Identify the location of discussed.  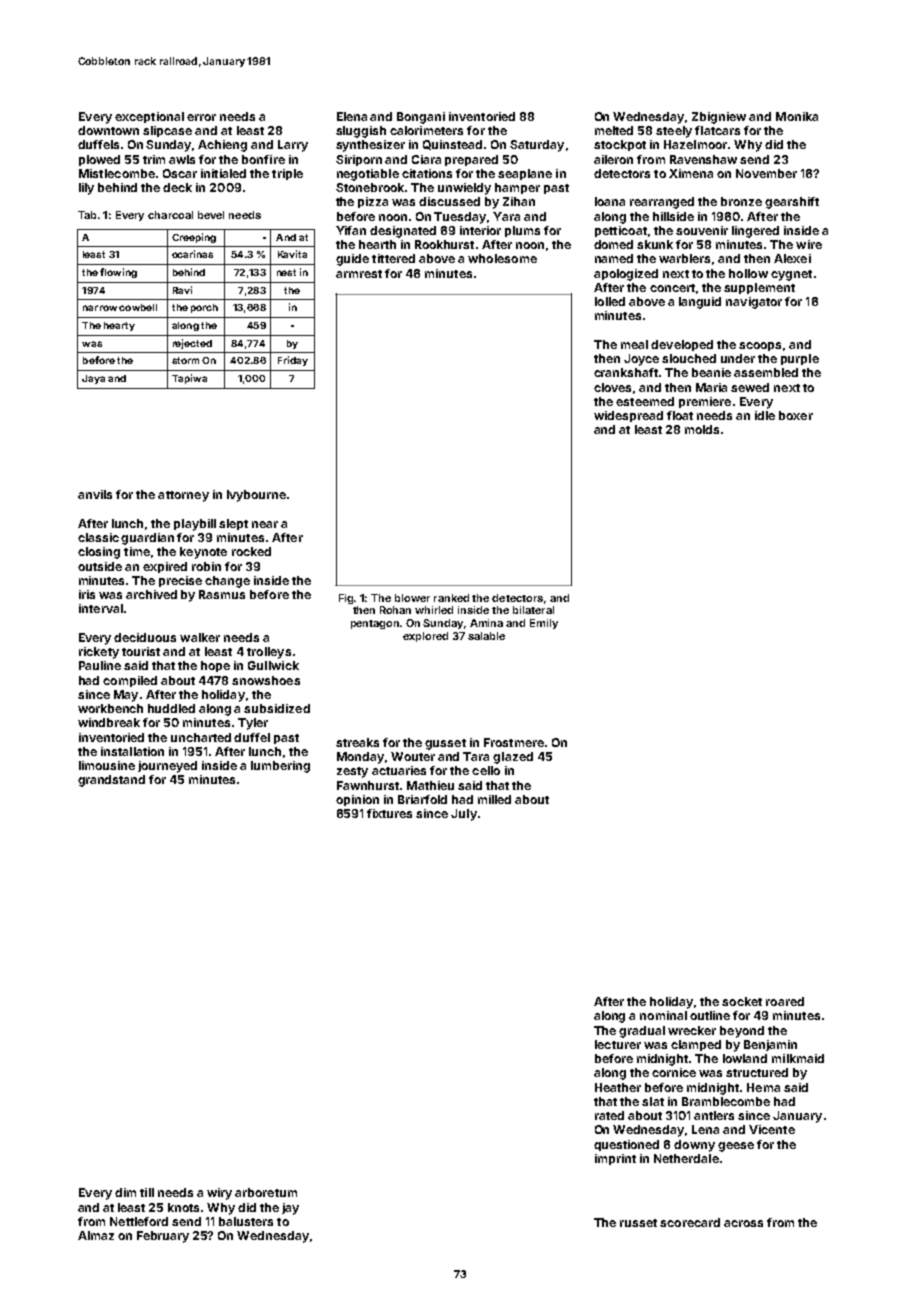
(449, 201).
